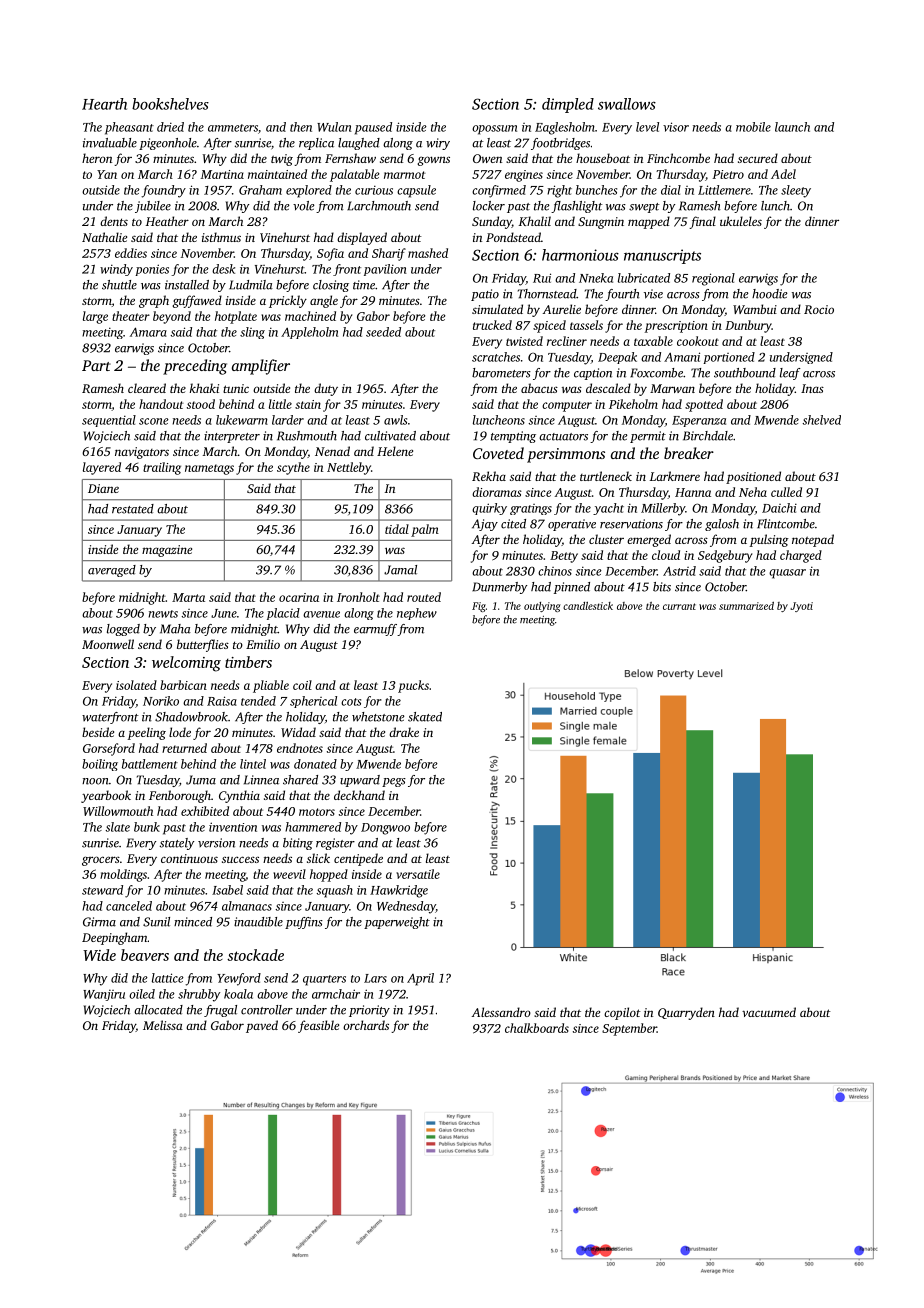 The image size is (924, 1308). Describe the element at coordinates (425, 530) in the image. I see `palm` at that location.
